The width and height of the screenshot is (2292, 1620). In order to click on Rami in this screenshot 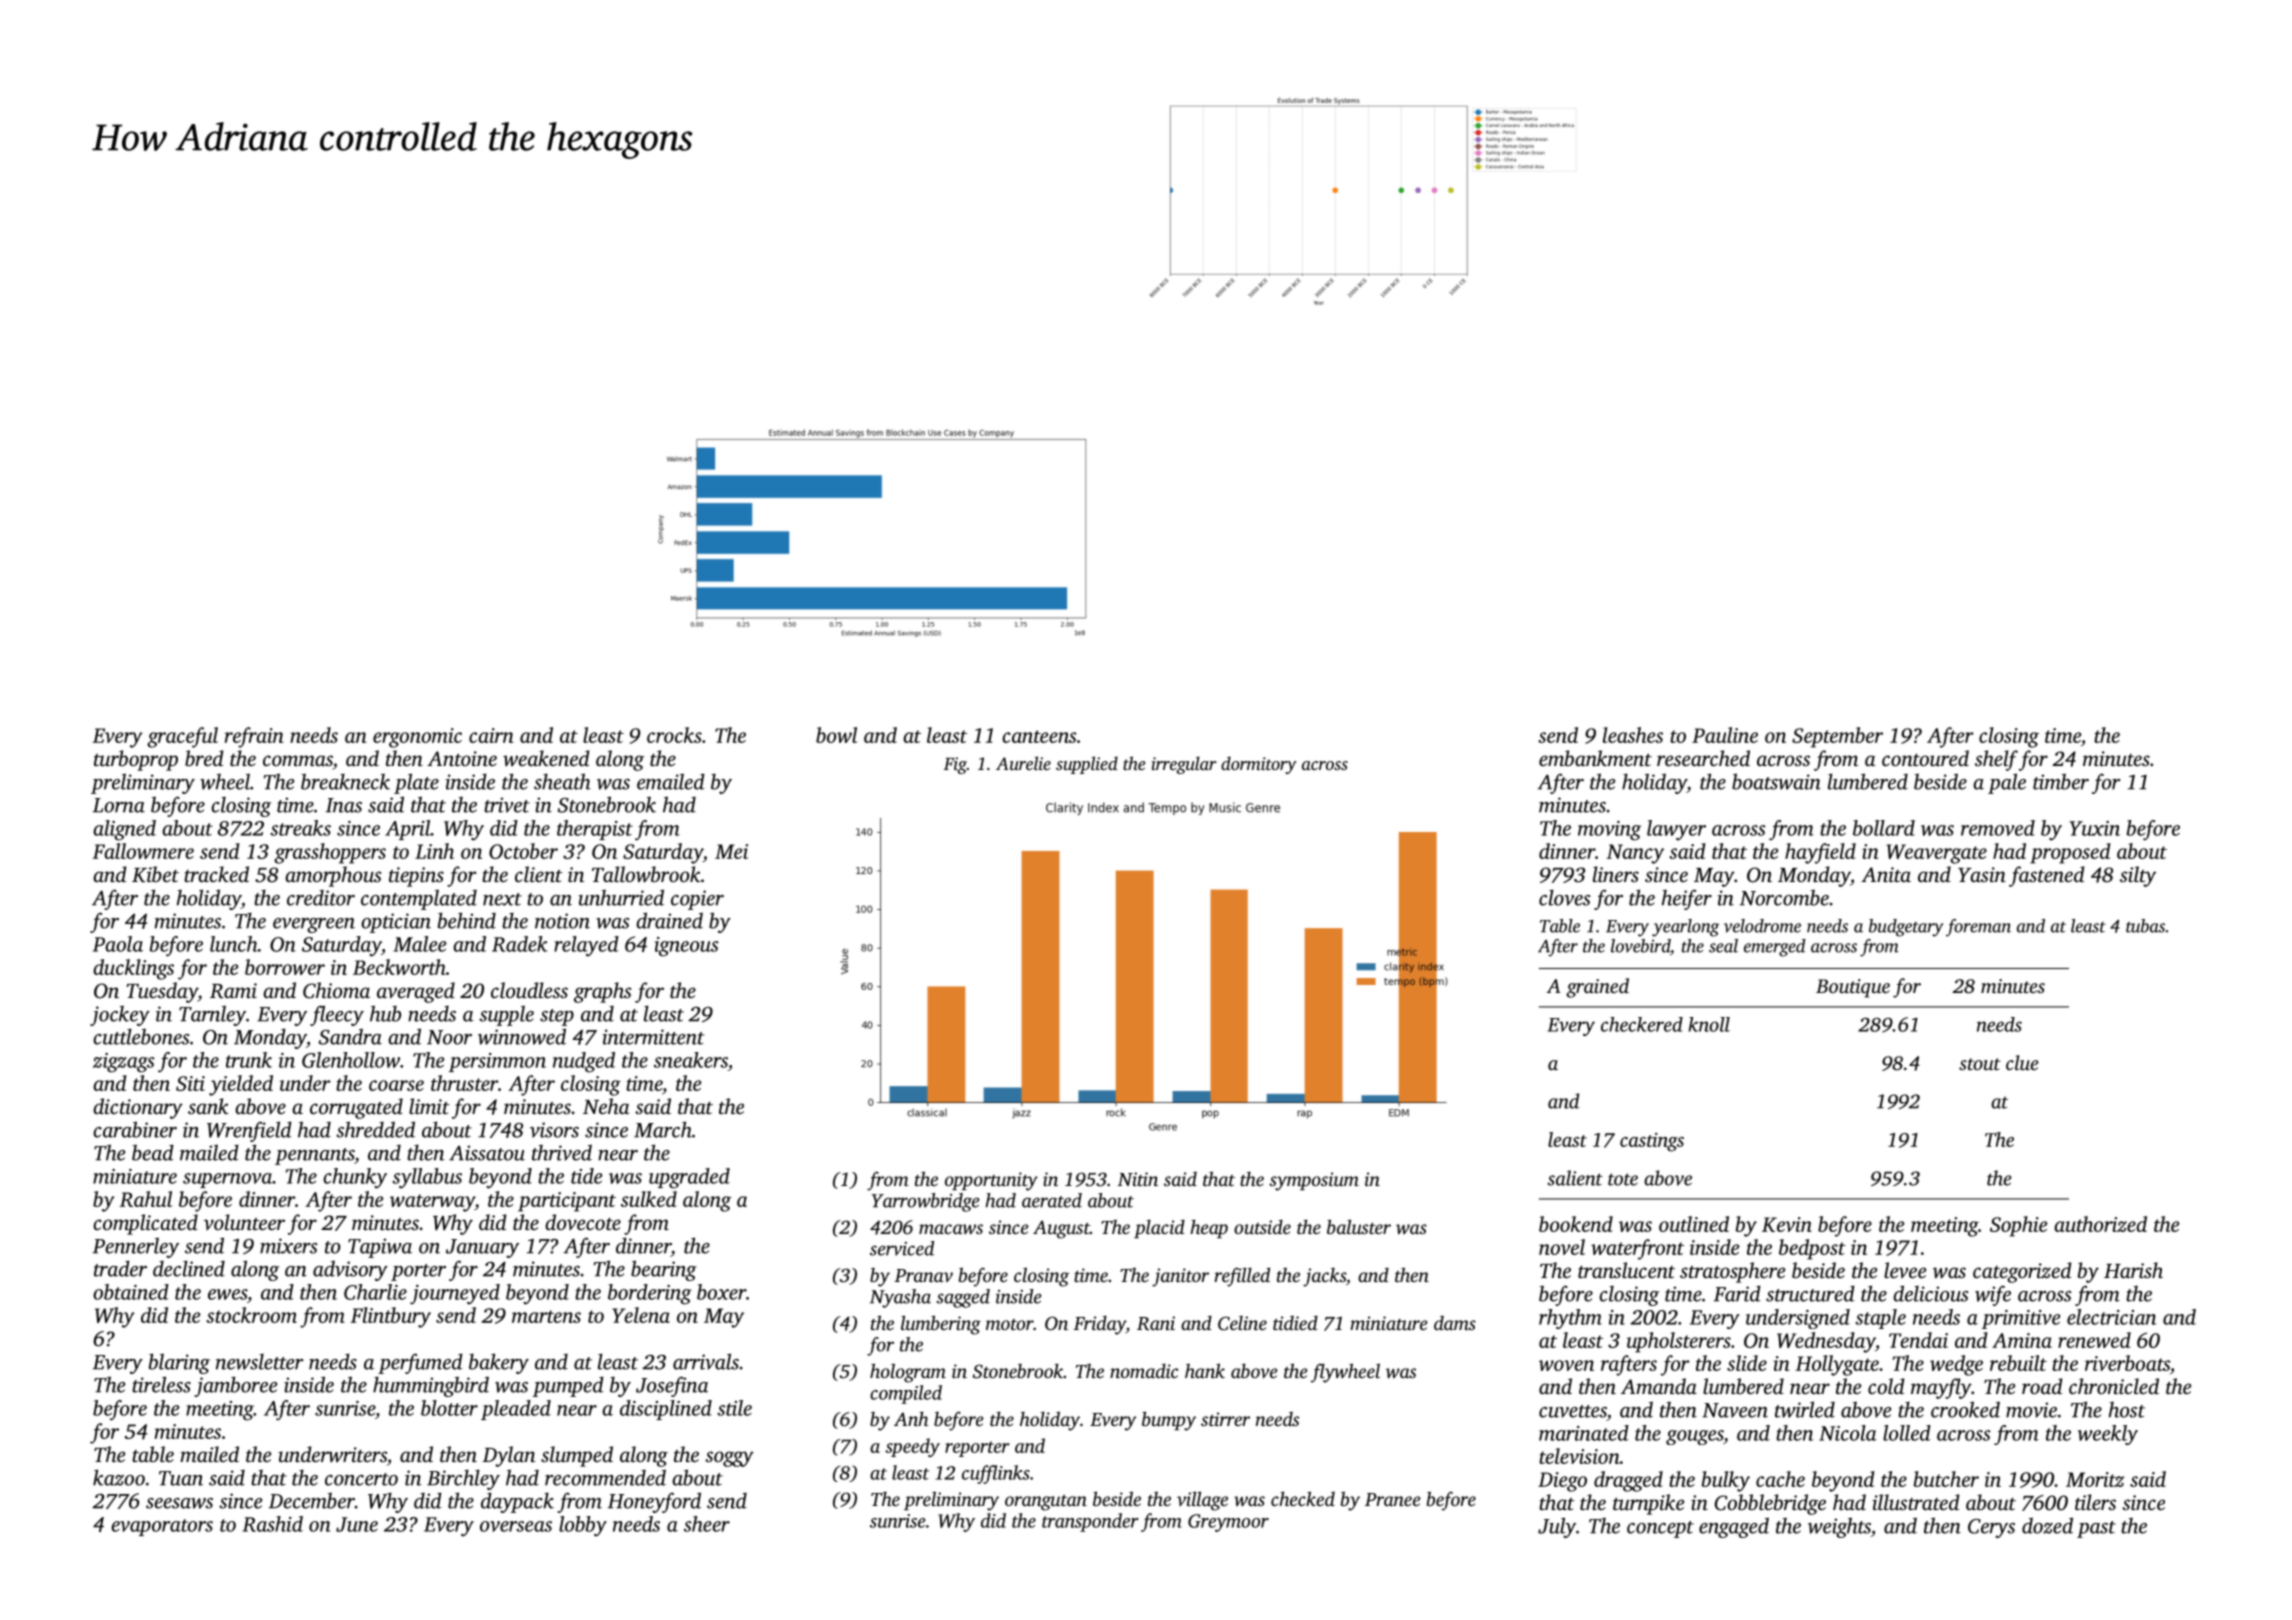, I will do `click(233, 991)`.
